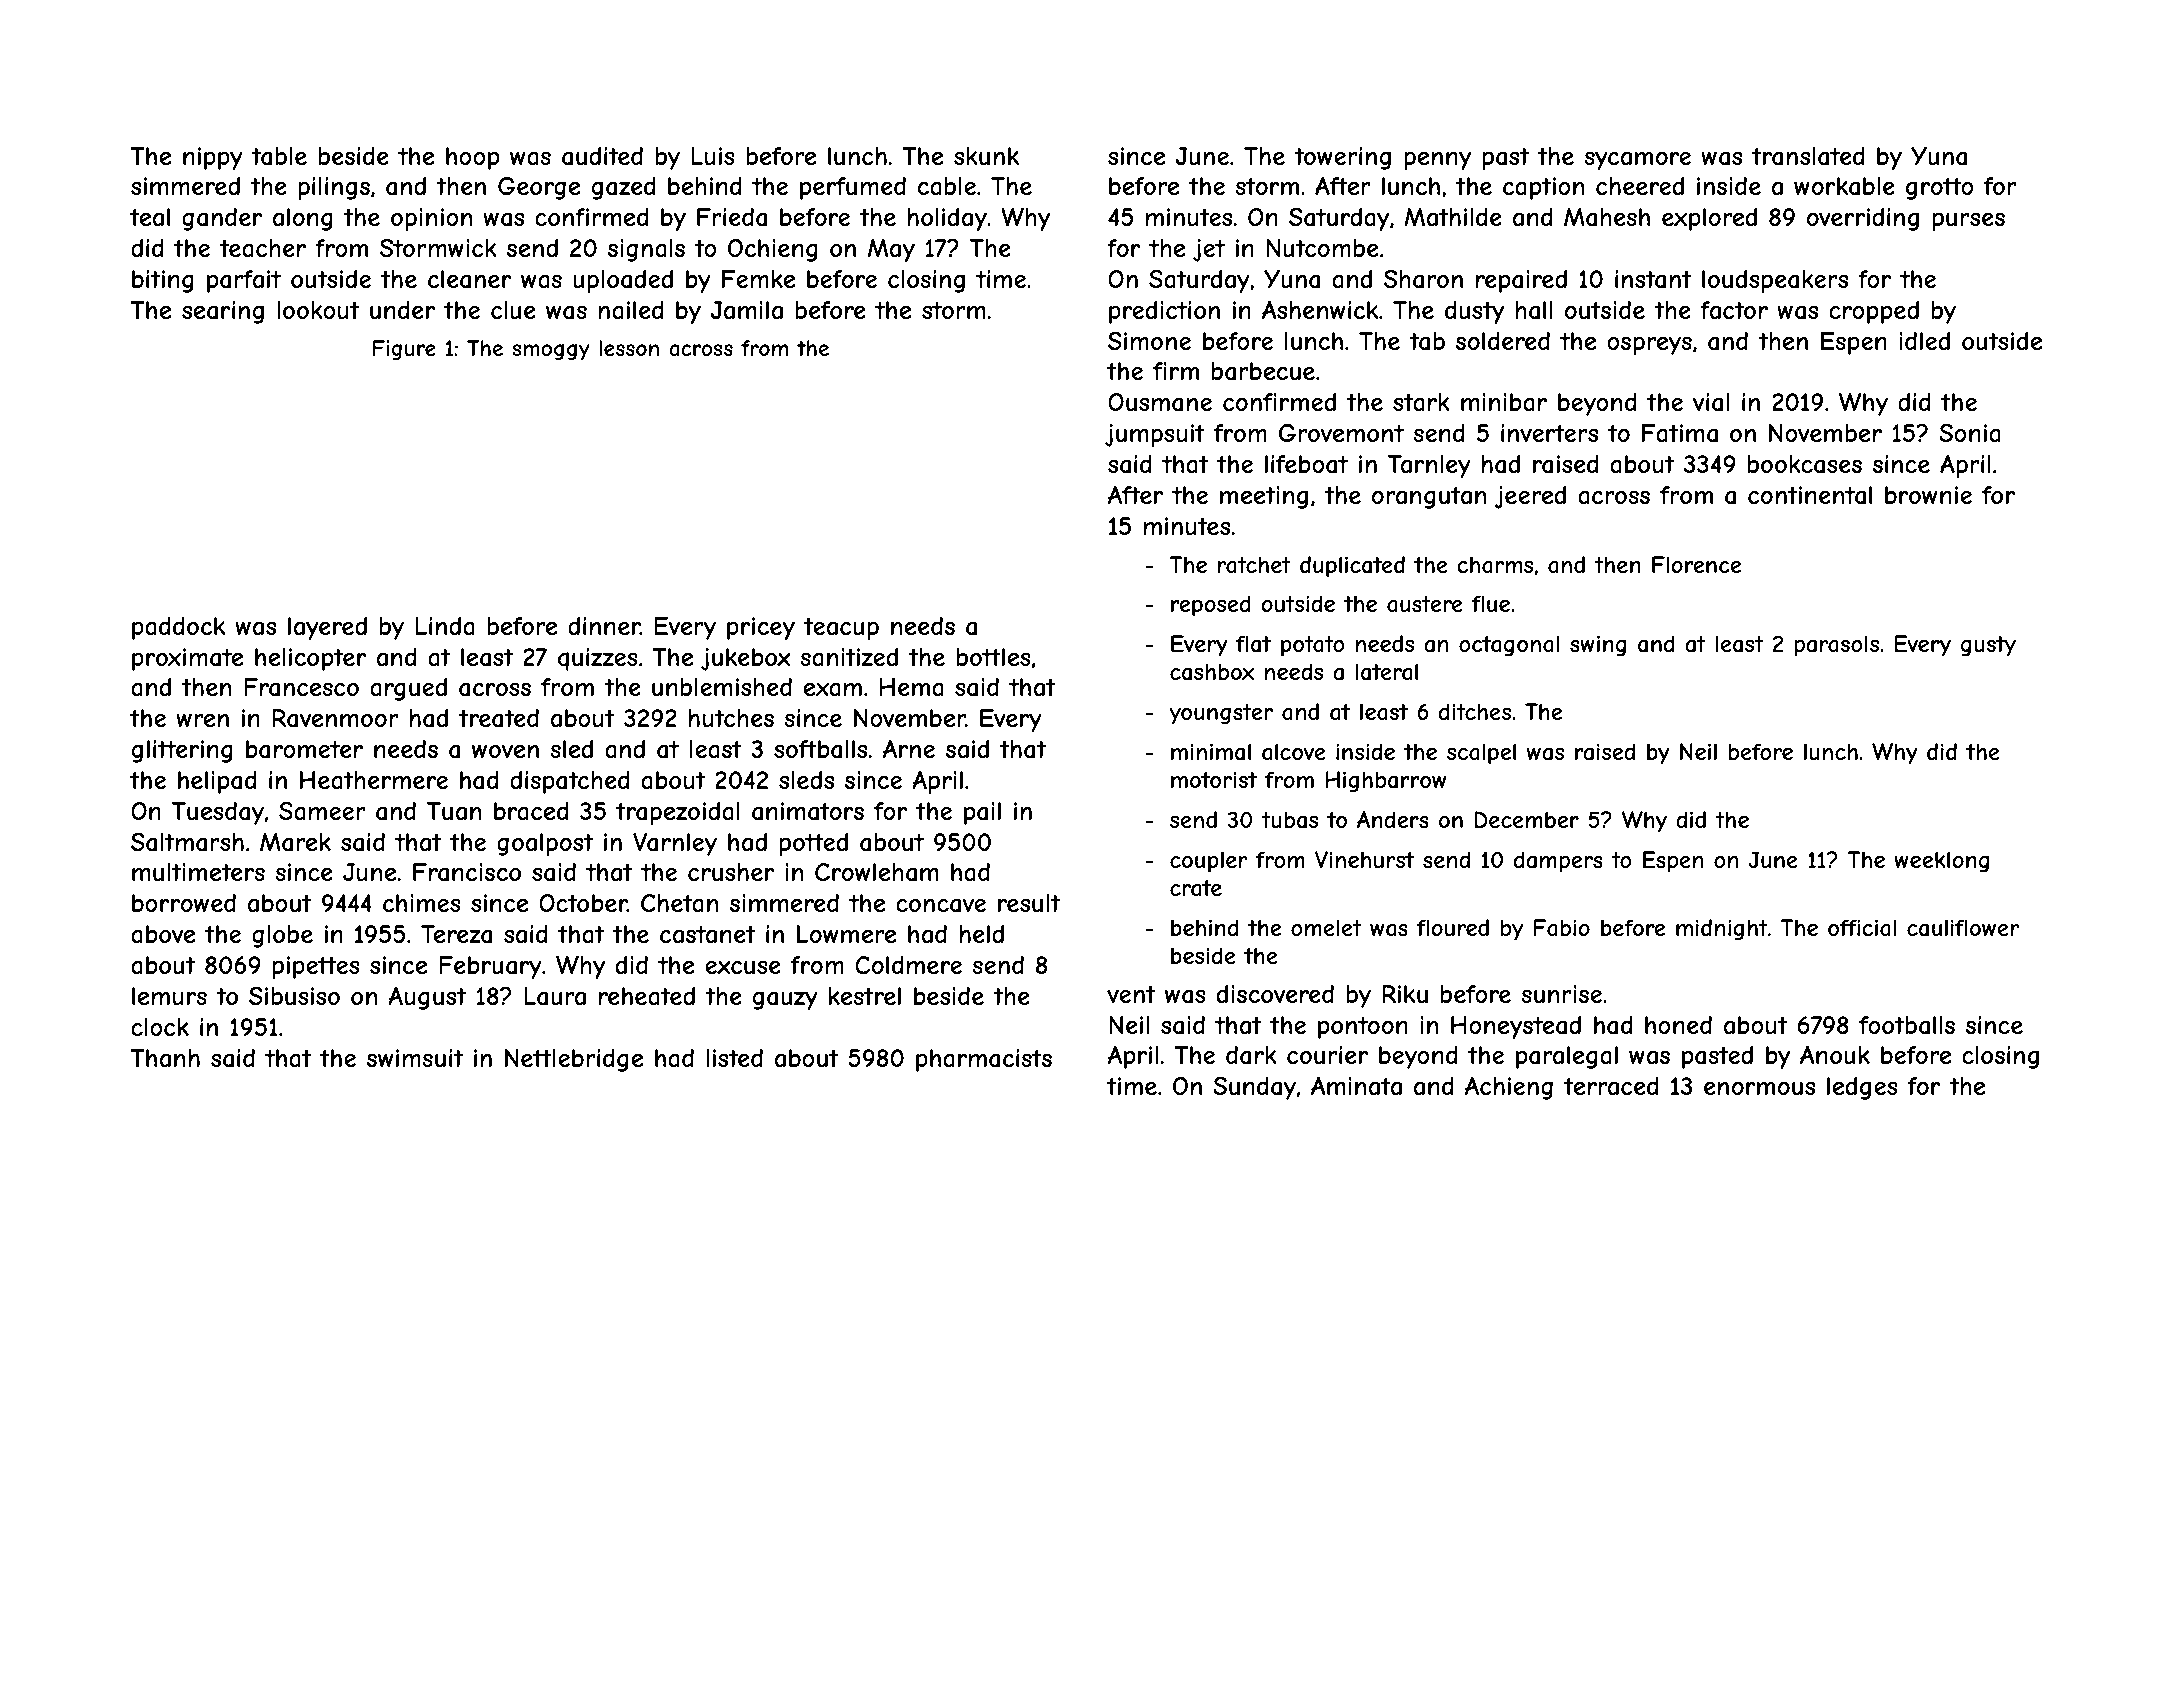  What do you see at coordinates (891, 250) in the image?
I see `May` at bounding box center [891, 250].
